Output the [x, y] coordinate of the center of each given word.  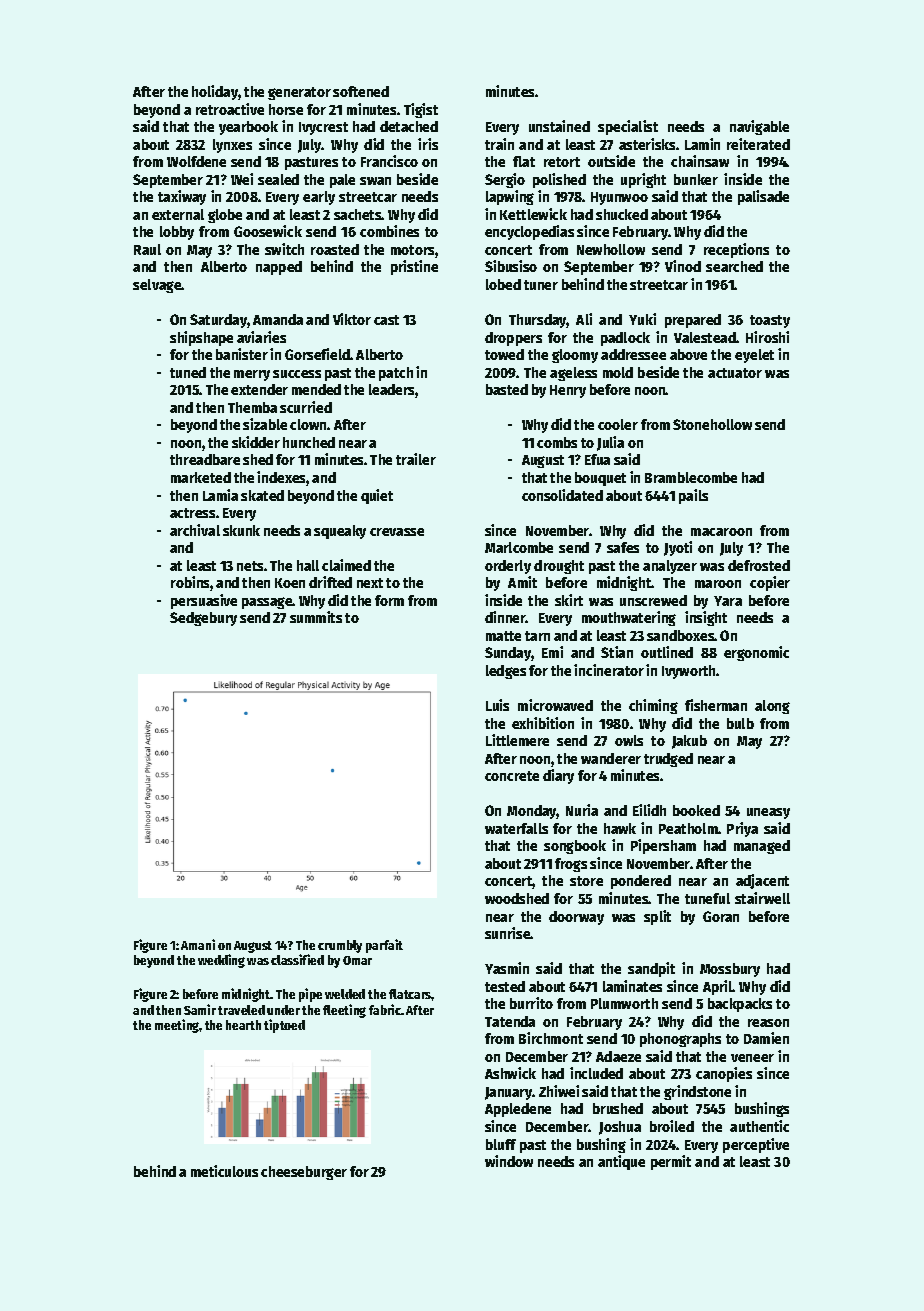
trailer [416, 459]
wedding [221, 961]
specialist [628, 127]
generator [299, 93]
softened [361, 91]
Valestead [705, 337]
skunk [241, 530]
